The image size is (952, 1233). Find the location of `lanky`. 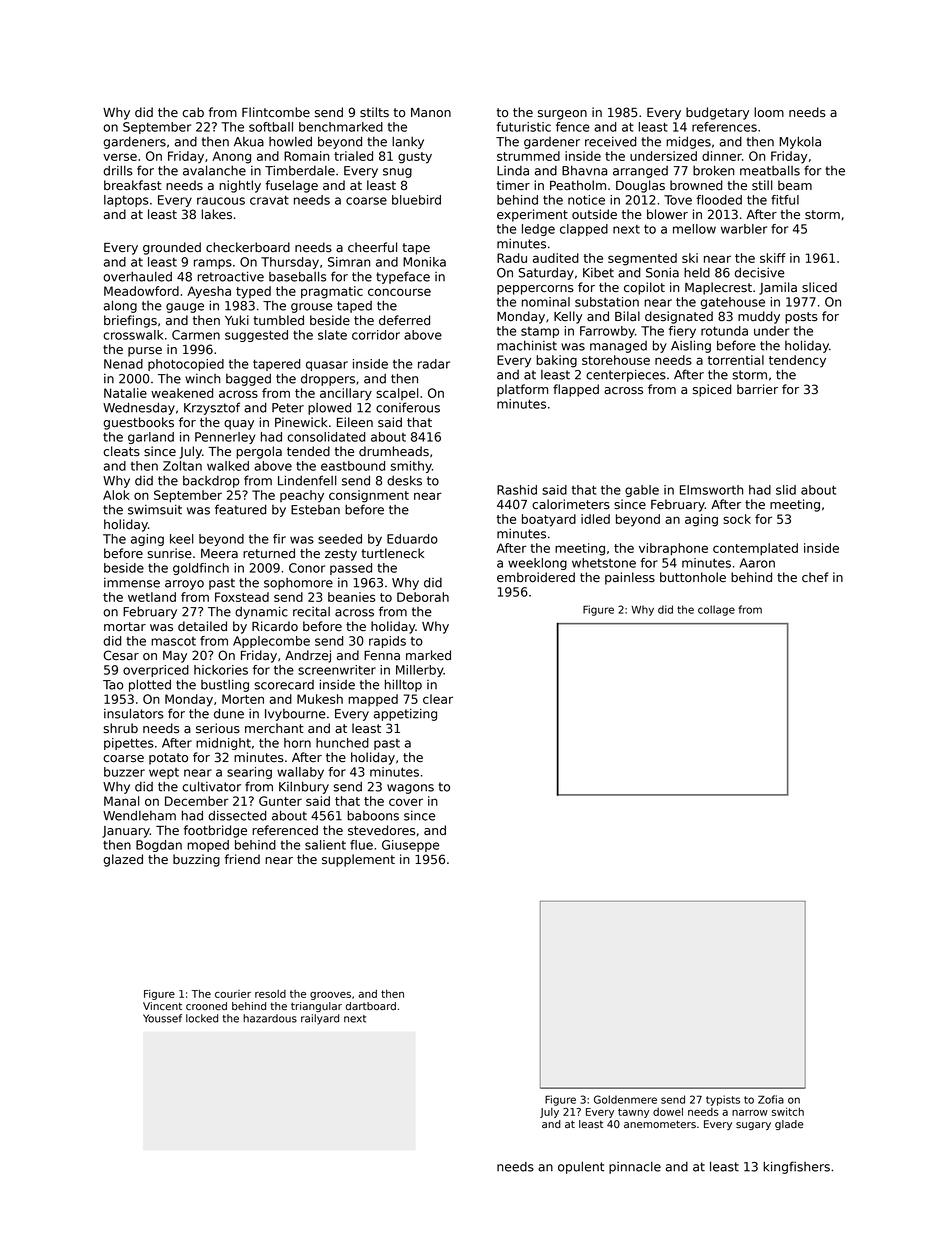

lanky is located at coordinates (408, 142).
